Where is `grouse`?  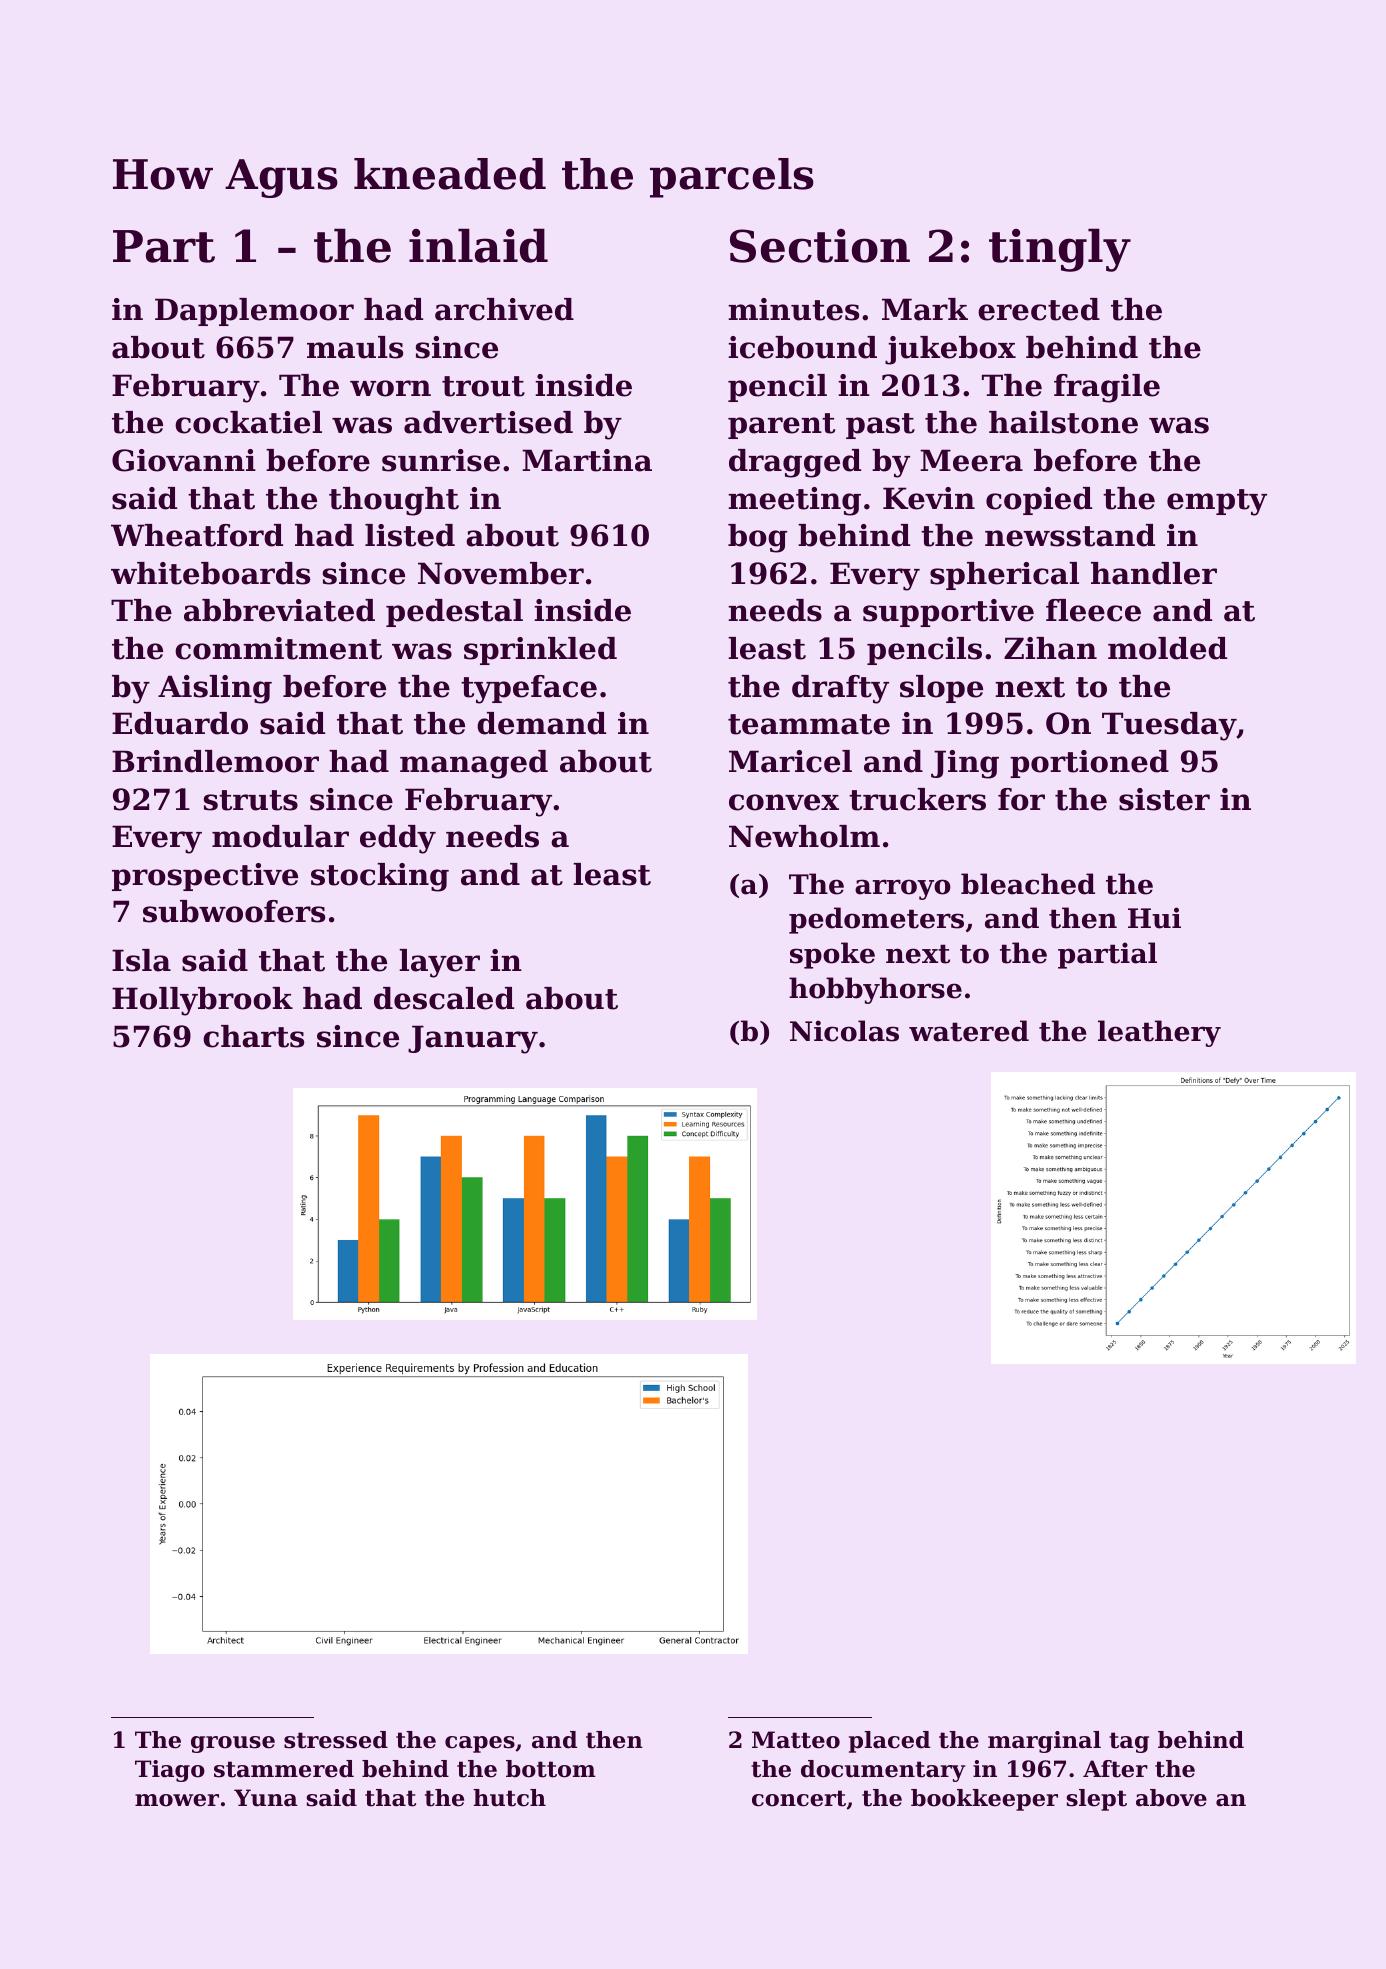 grouse is located at coordinates (233, 1744).
